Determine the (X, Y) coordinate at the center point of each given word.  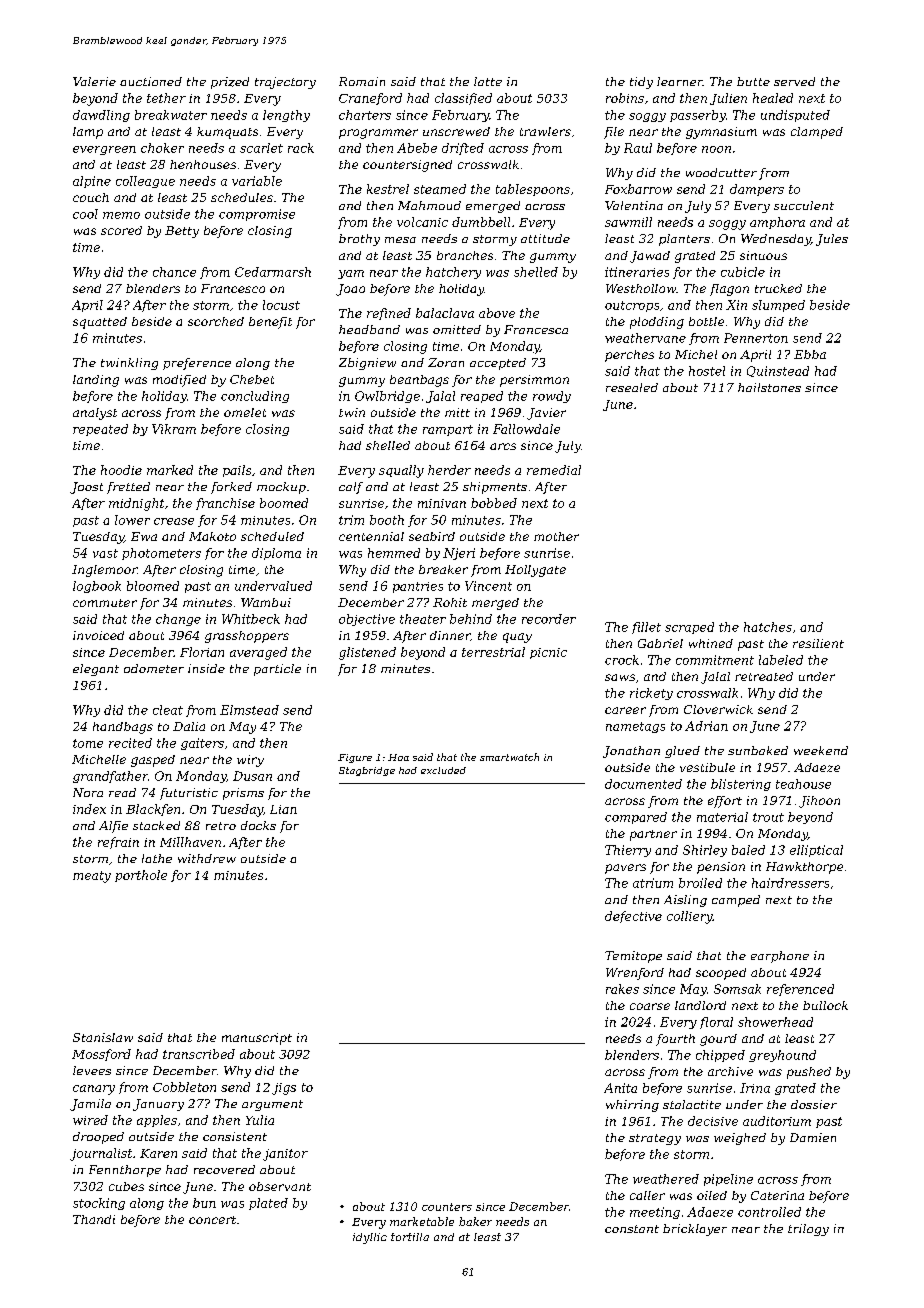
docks (258, 825)
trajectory (285, 83)
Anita (620, 1088)
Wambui (266, 602)
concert (212, 1220)
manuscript (257, 1039)
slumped (778, 306)
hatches (768, 627)
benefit (270, 323)
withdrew (207, 858)
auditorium (777, 1121)
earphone (780, 957)
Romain (362, 81)
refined (389, 314)
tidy (641, 83)
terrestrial (493, 652)
